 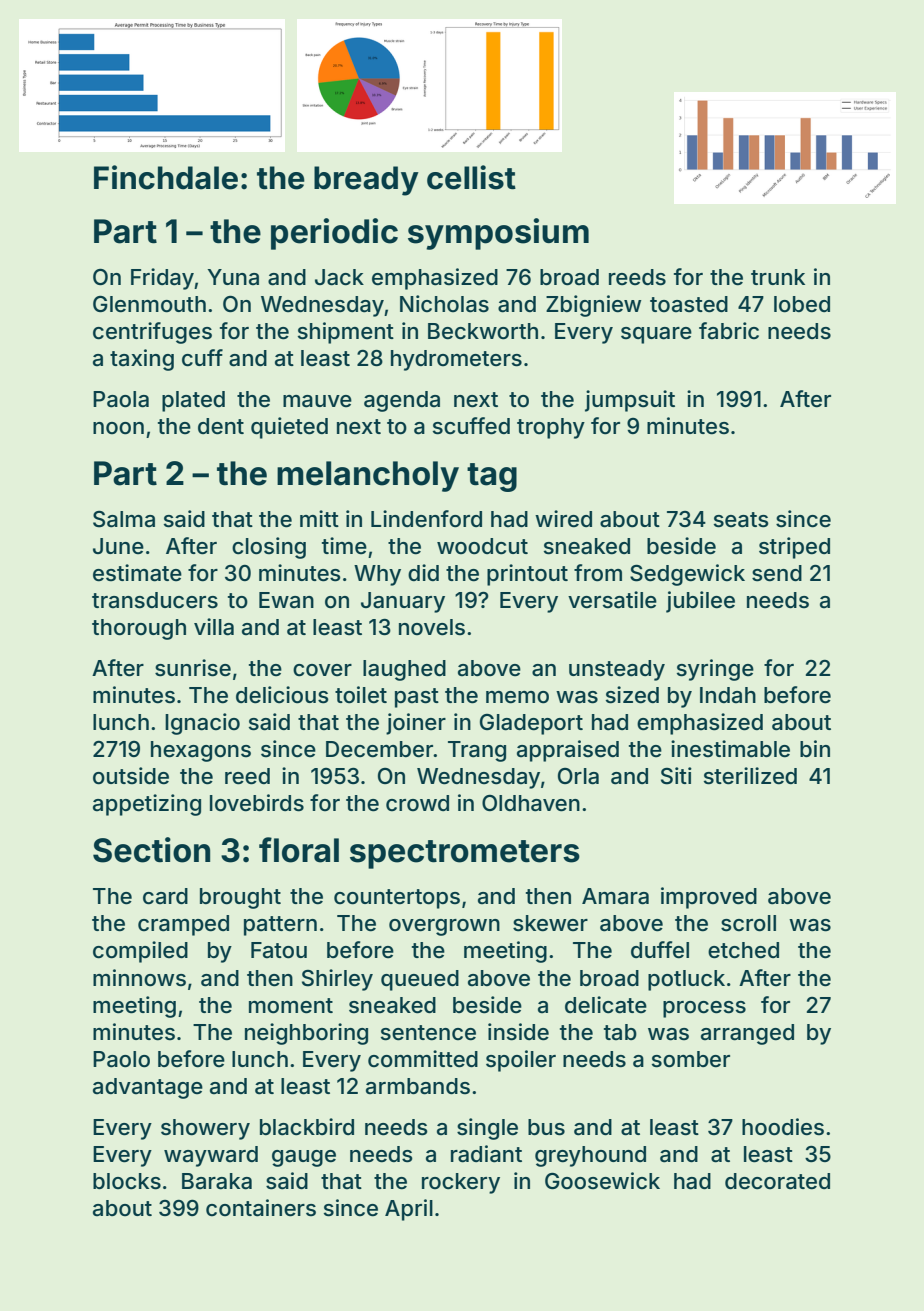 I want to click on skewer, so click(x=550, y=923).
